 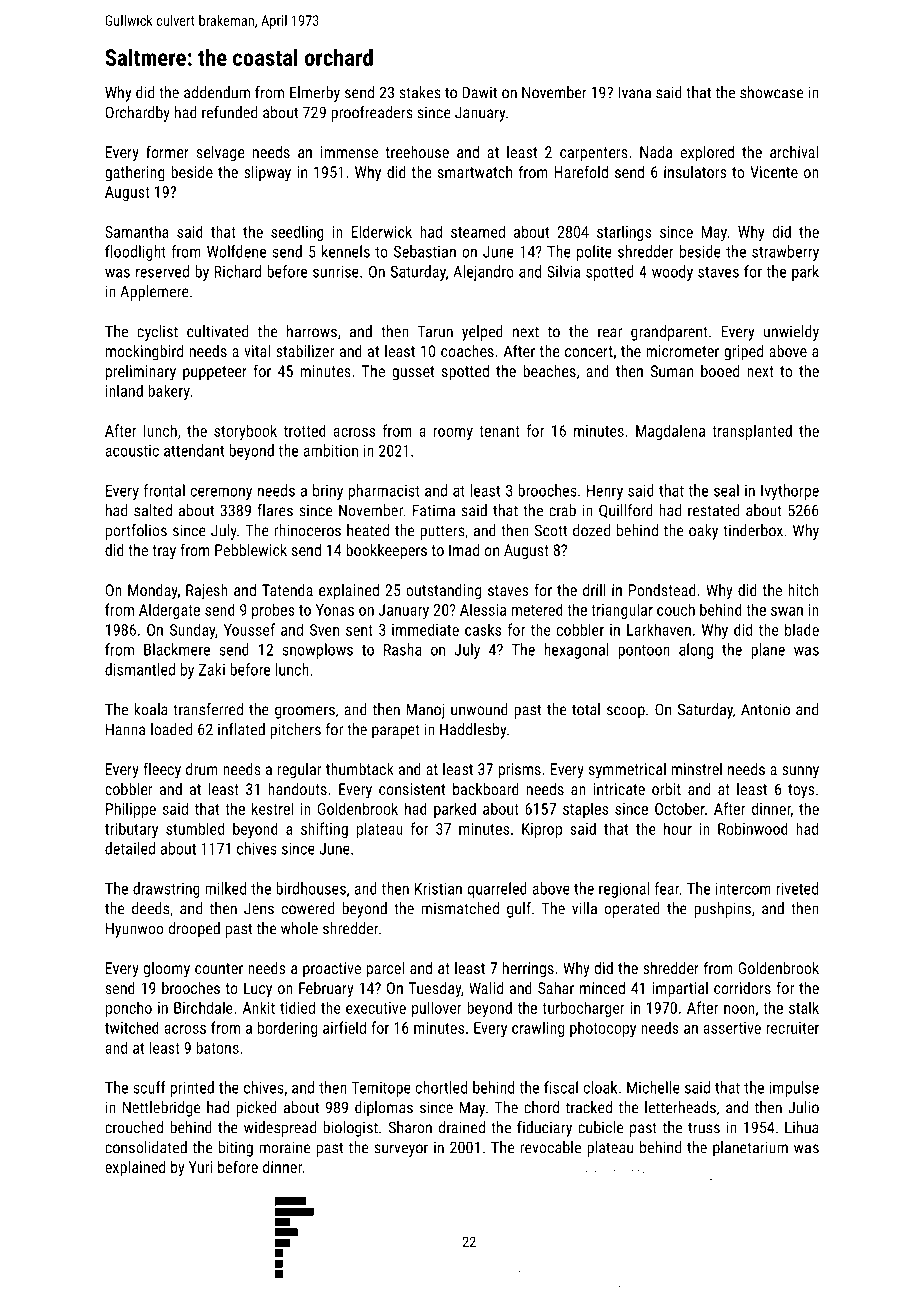 What do you see at coordinates (134, 1127) in the screenshot?
I see `crouched` at bounding box center [134, 1127].
